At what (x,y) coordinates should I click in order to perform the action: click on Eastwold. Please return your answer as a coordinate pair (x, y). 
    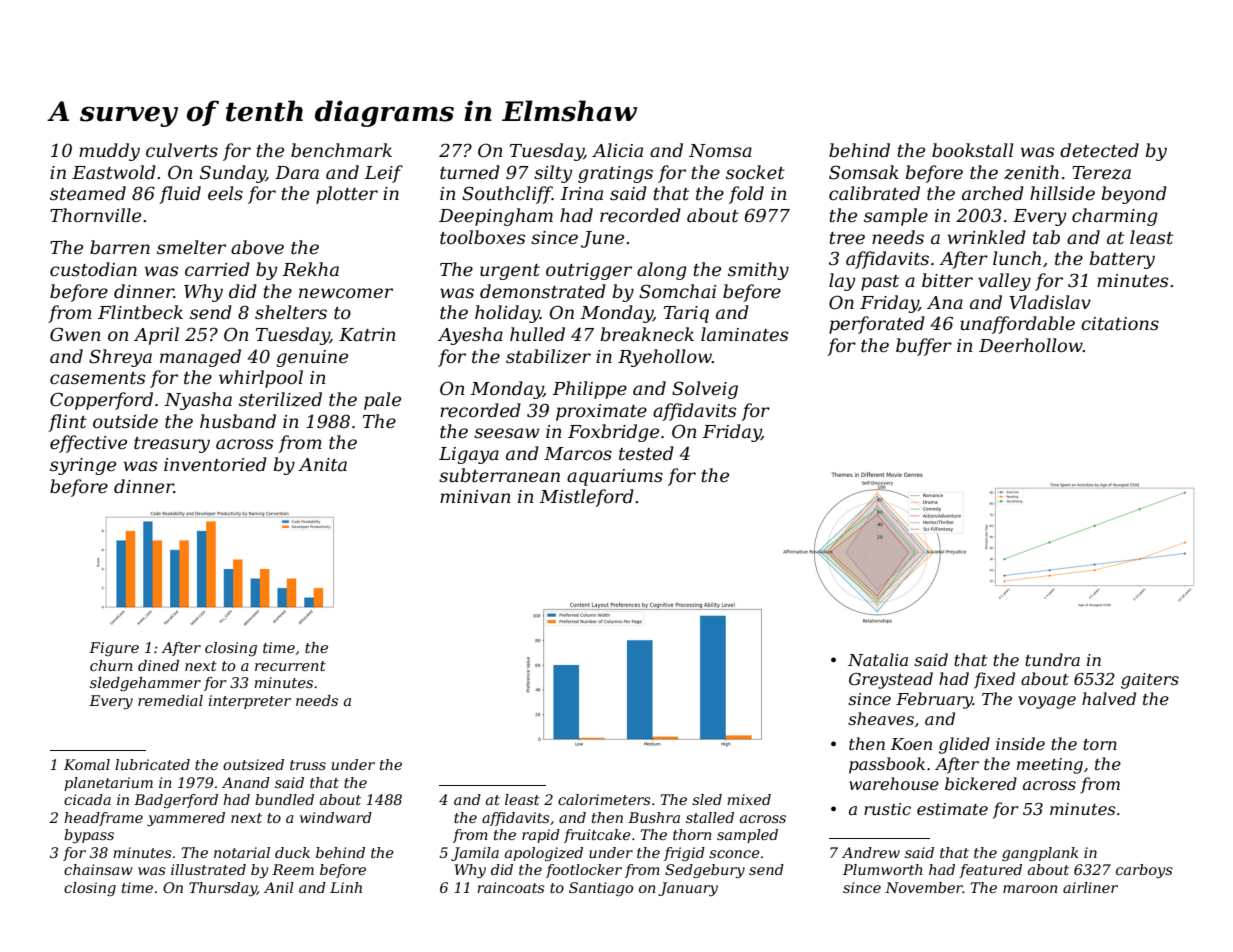
    Looking at the image, I should click on (114, 172).
